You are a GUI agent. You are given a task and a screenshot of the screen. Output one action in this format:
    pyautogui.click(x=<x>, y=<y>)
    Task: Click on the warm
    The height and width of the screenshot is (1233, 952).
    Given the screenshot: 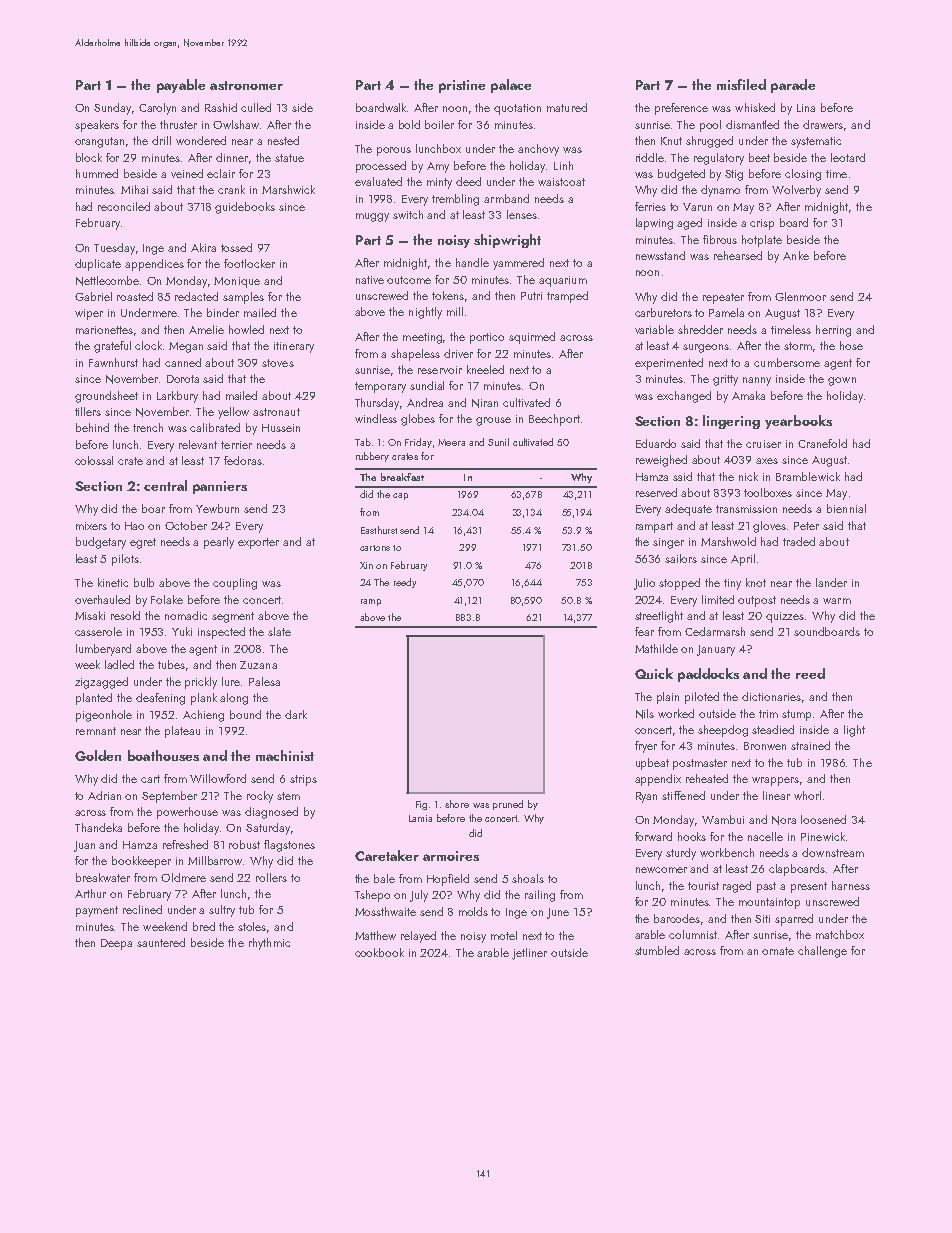 What is the action you would take?
    pyautogui.click(x=837, y=601)
